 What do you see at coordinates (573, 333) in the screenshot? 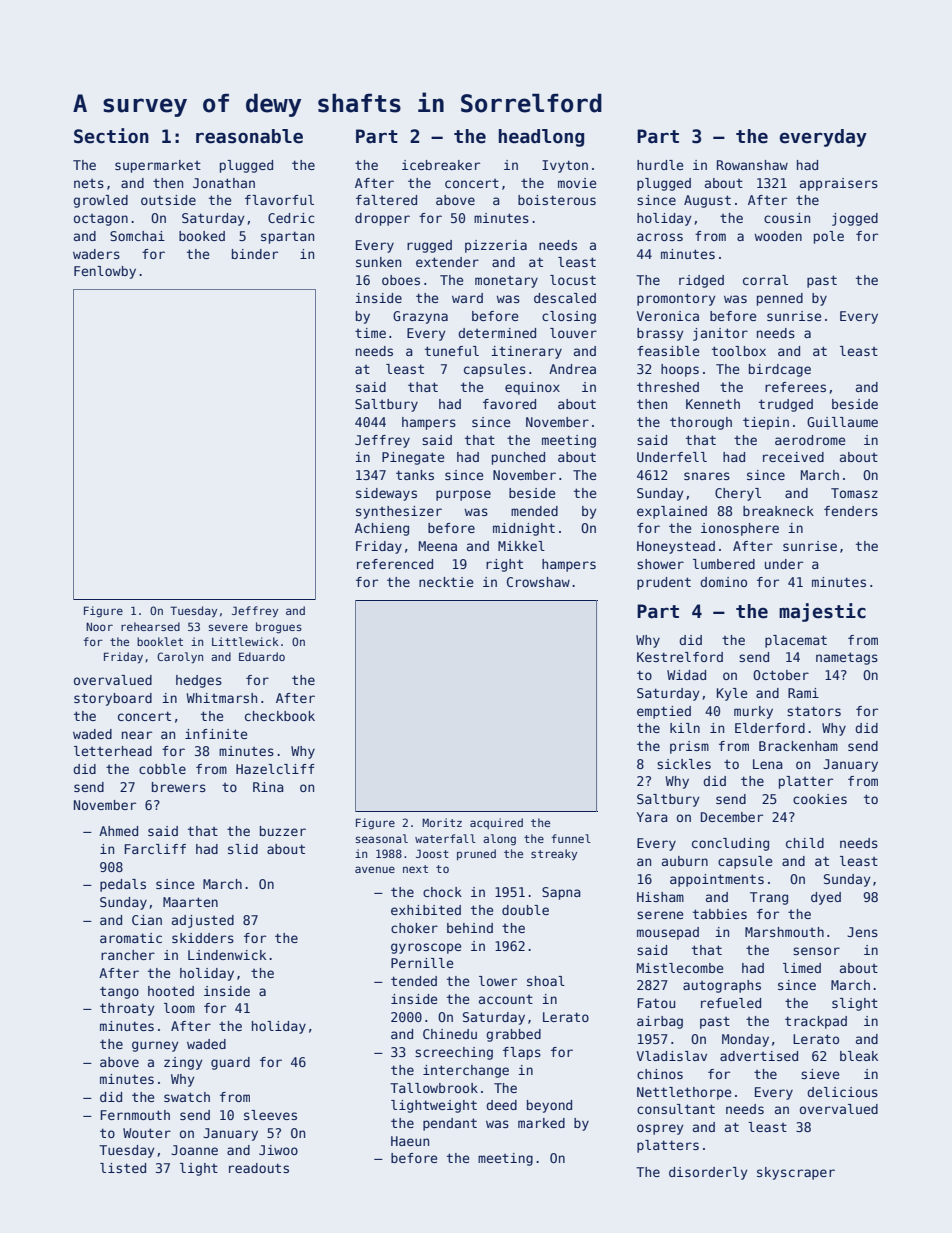
I see `louver` at bounding box center [573, 333].
